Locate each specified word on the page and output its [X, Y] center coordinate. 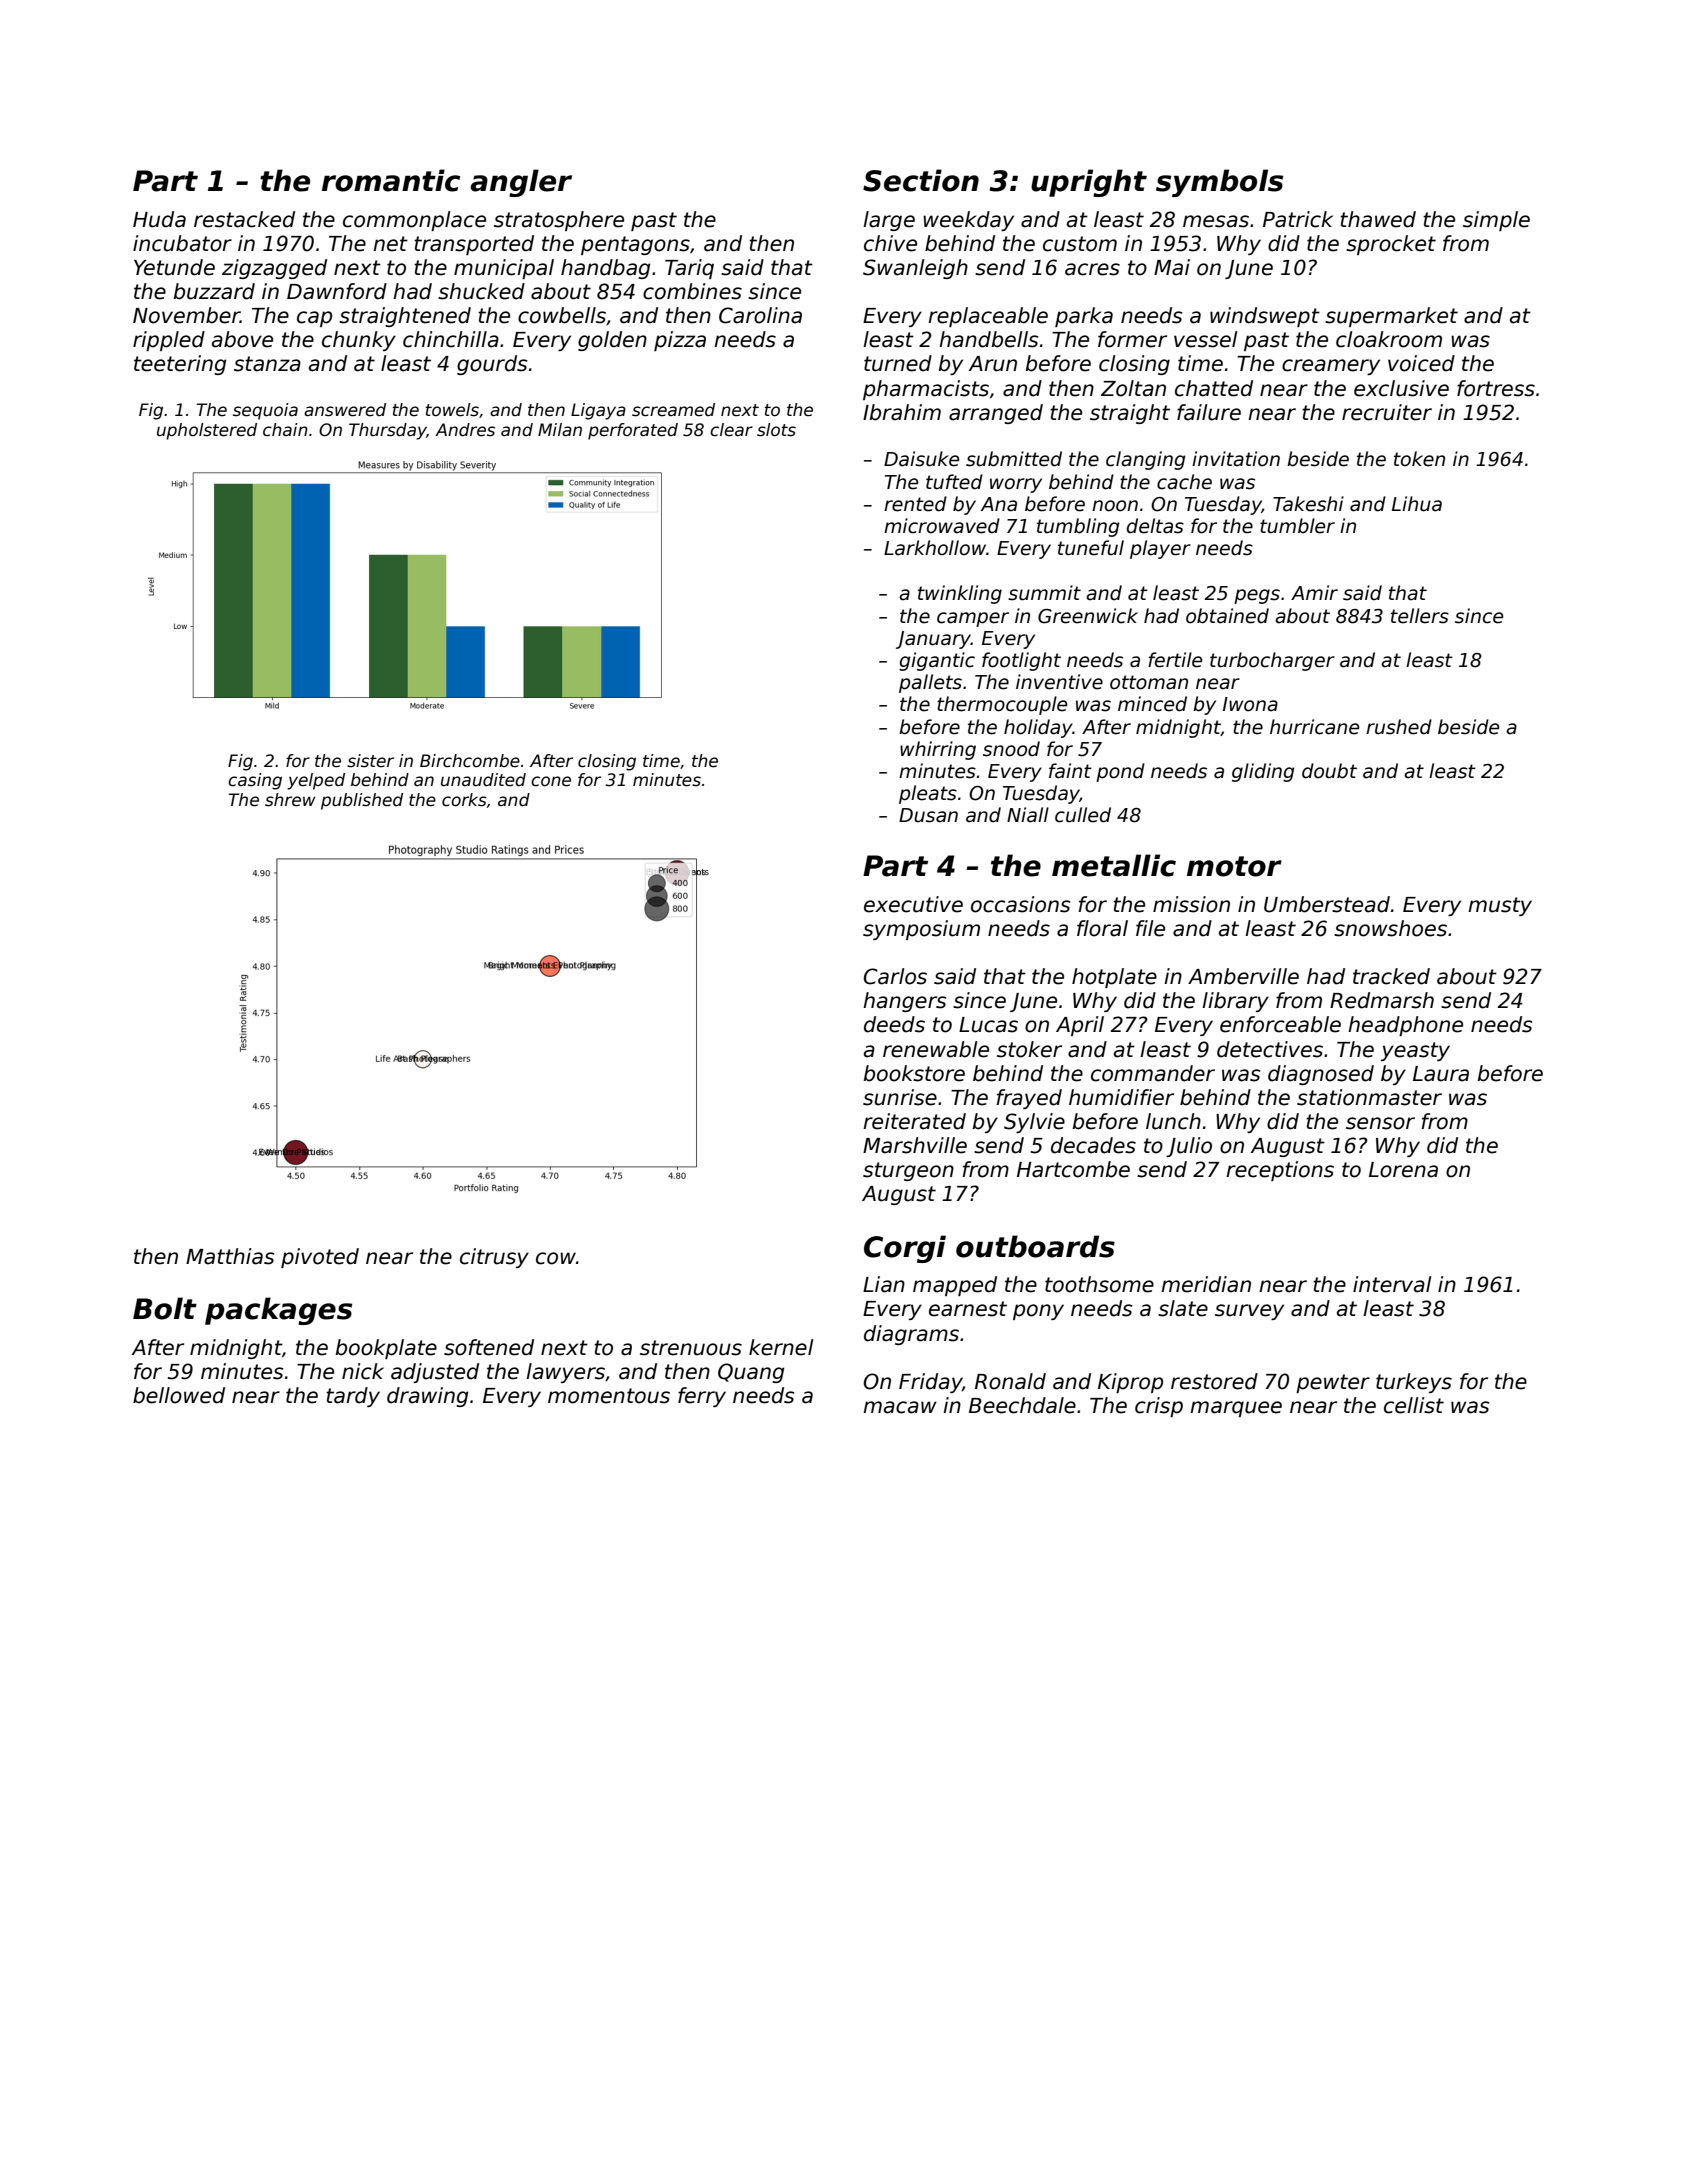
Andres [465, 430]
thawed [1378, 219]
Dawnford [337, 291]
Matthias [230, 1256]
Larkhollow [935, 548]
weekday [968, 221]
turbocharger [1272, 661]
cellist [1414, 1405]
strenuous [691, 1348]
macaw [900, 1407]
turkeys [1414, 1383]
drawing [427, 1397]
